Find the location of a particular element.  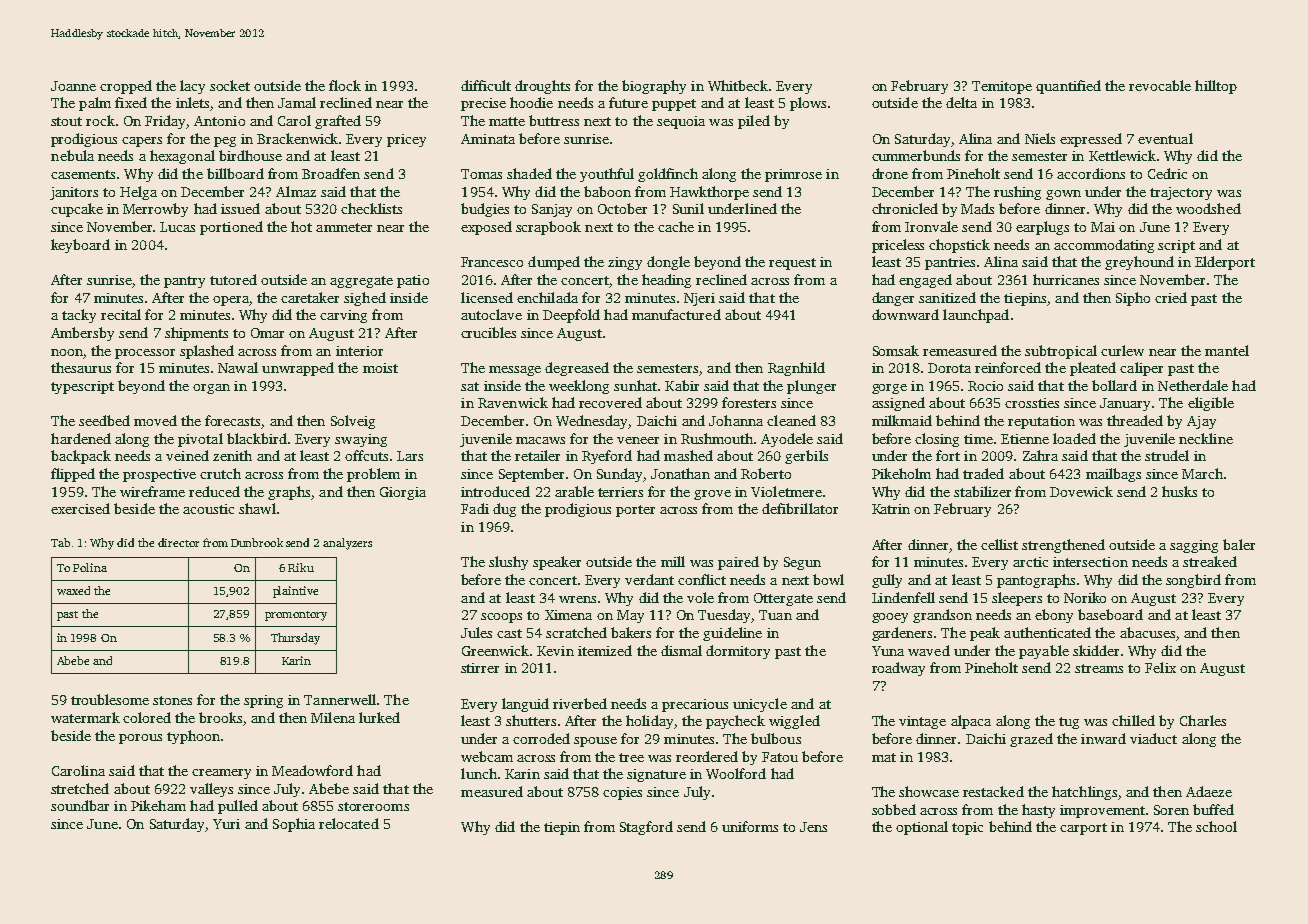

expressed is located at coordinates (1091, 140).
